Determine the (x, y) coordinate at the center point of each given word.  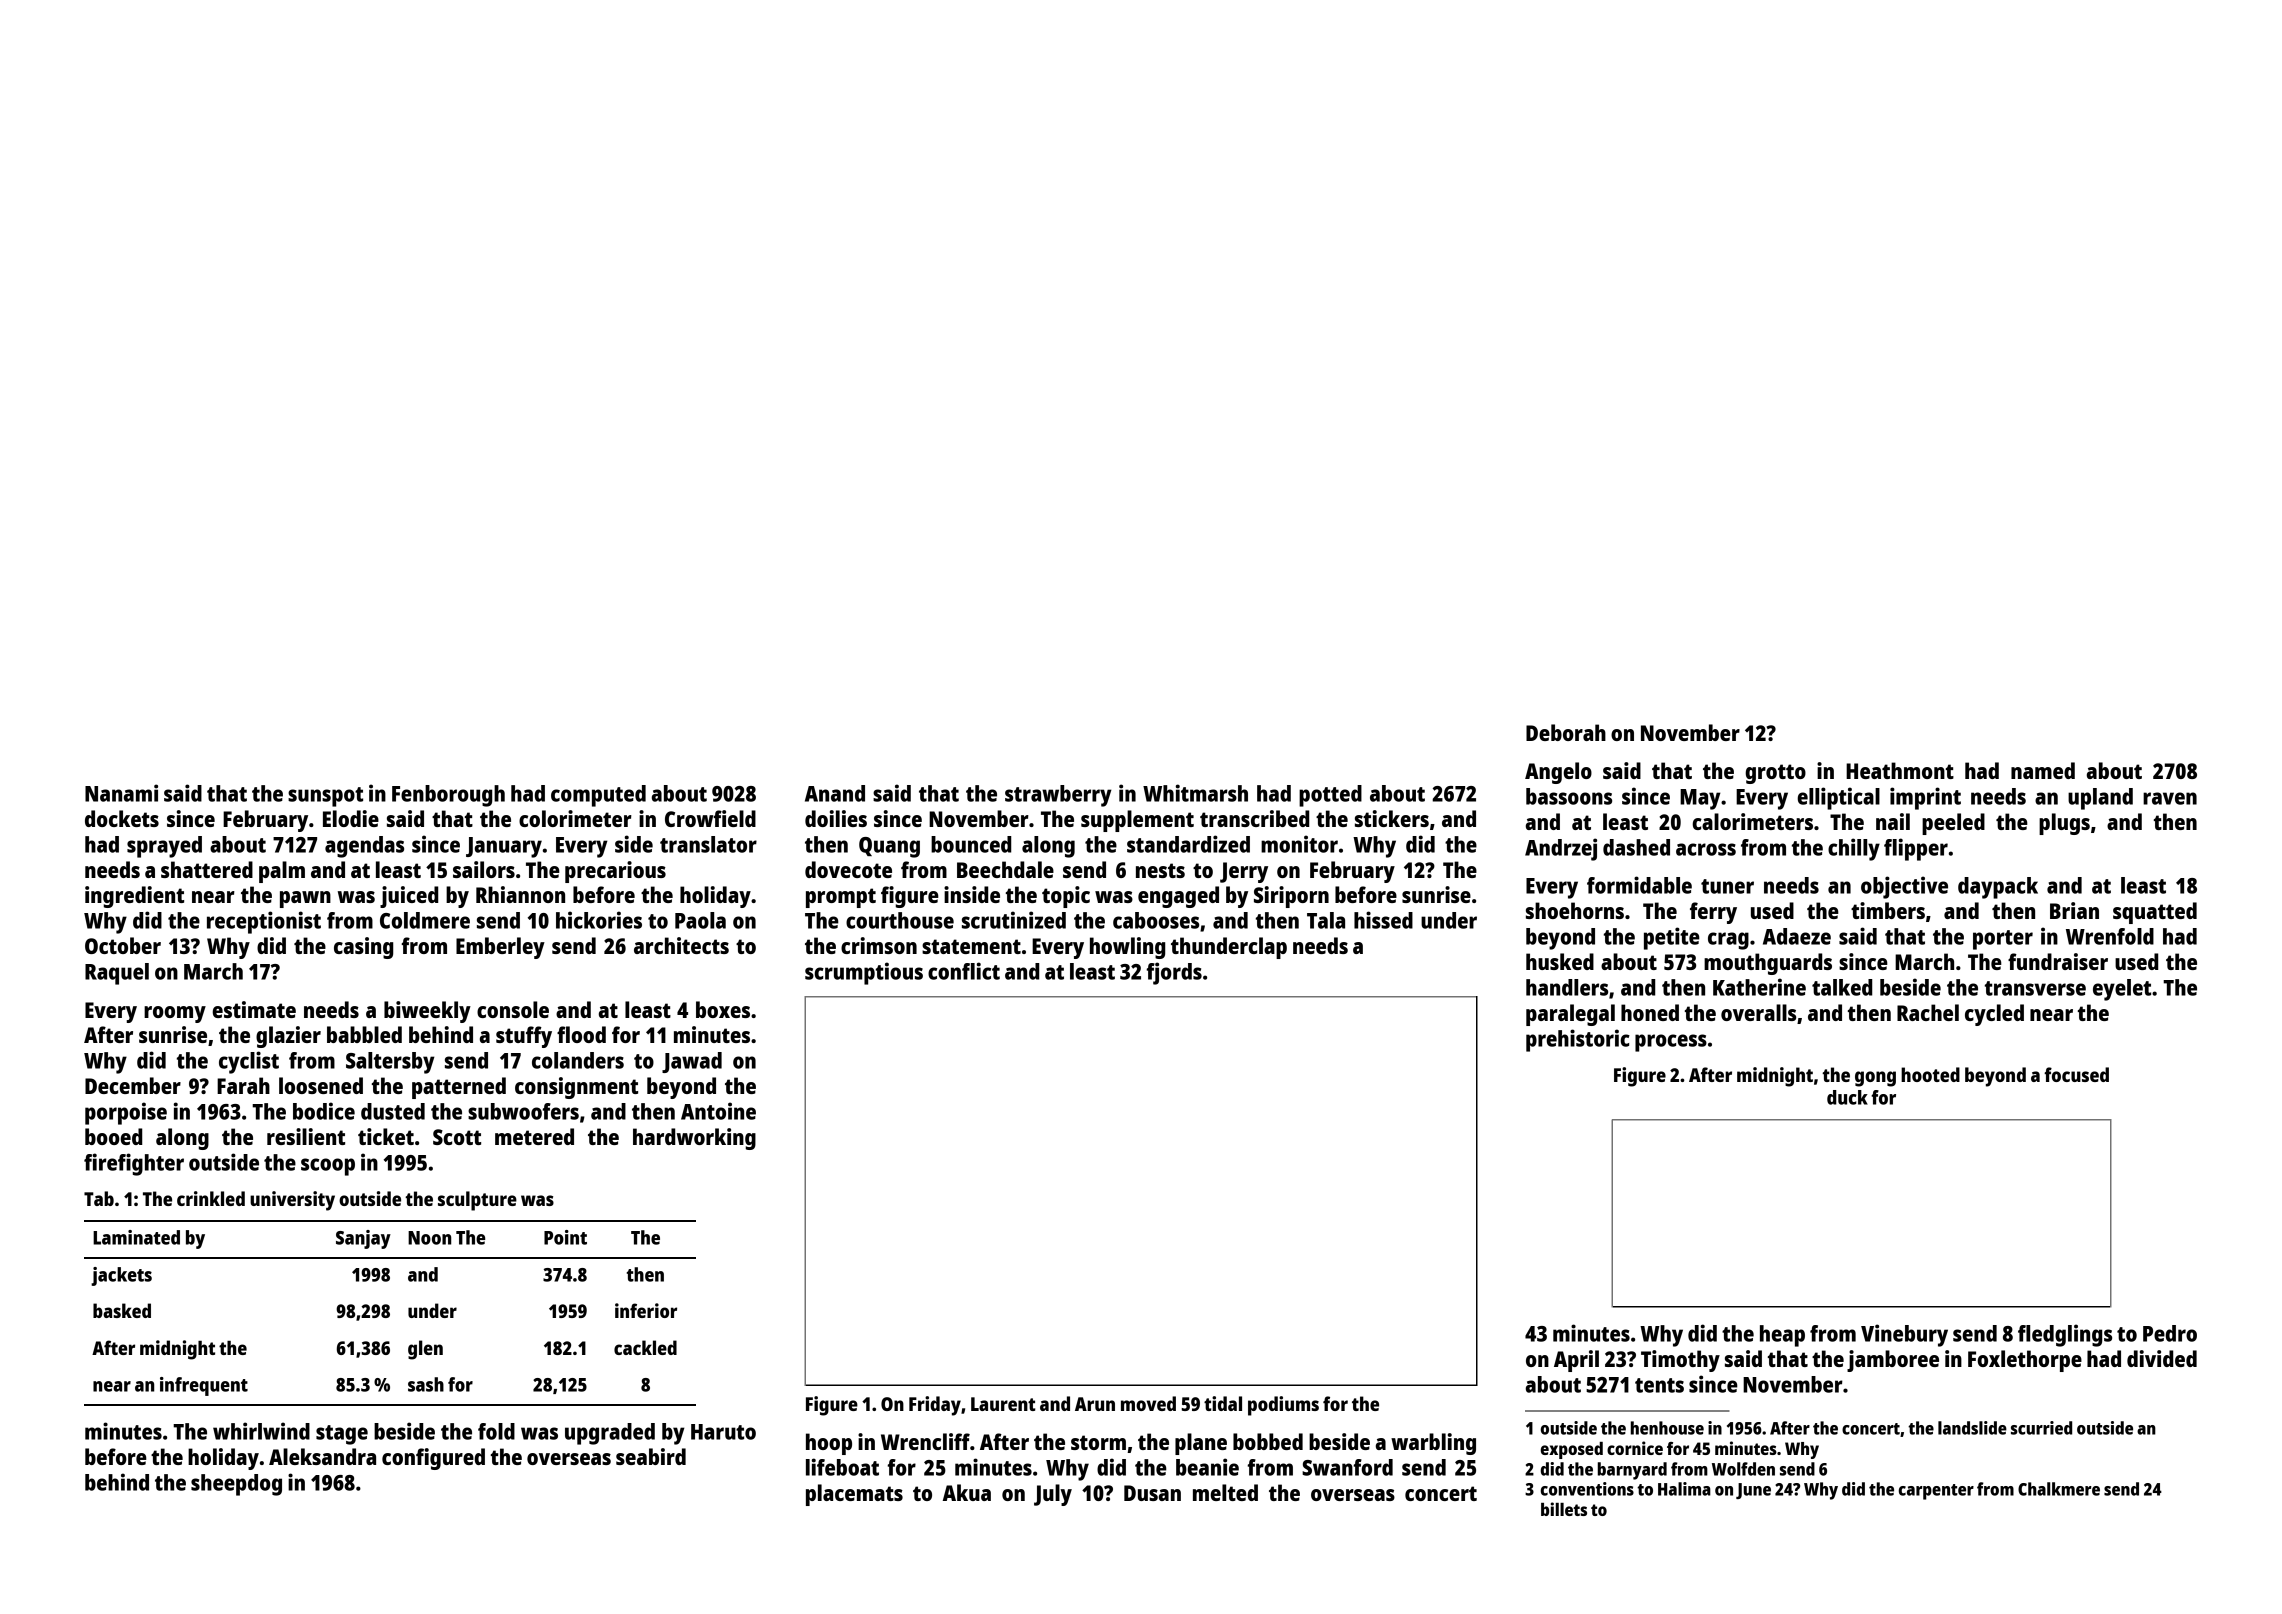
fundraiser (2058, 961)
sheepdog (236, 1485)
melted (1225, 1492)
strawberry (1058, 796)
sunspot (325, 797)
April (1576, 1361)
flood (581, 1034)
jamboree (1893, 1361)
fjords (1174, 973)
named (2043, 770)
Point (565, 1237)
